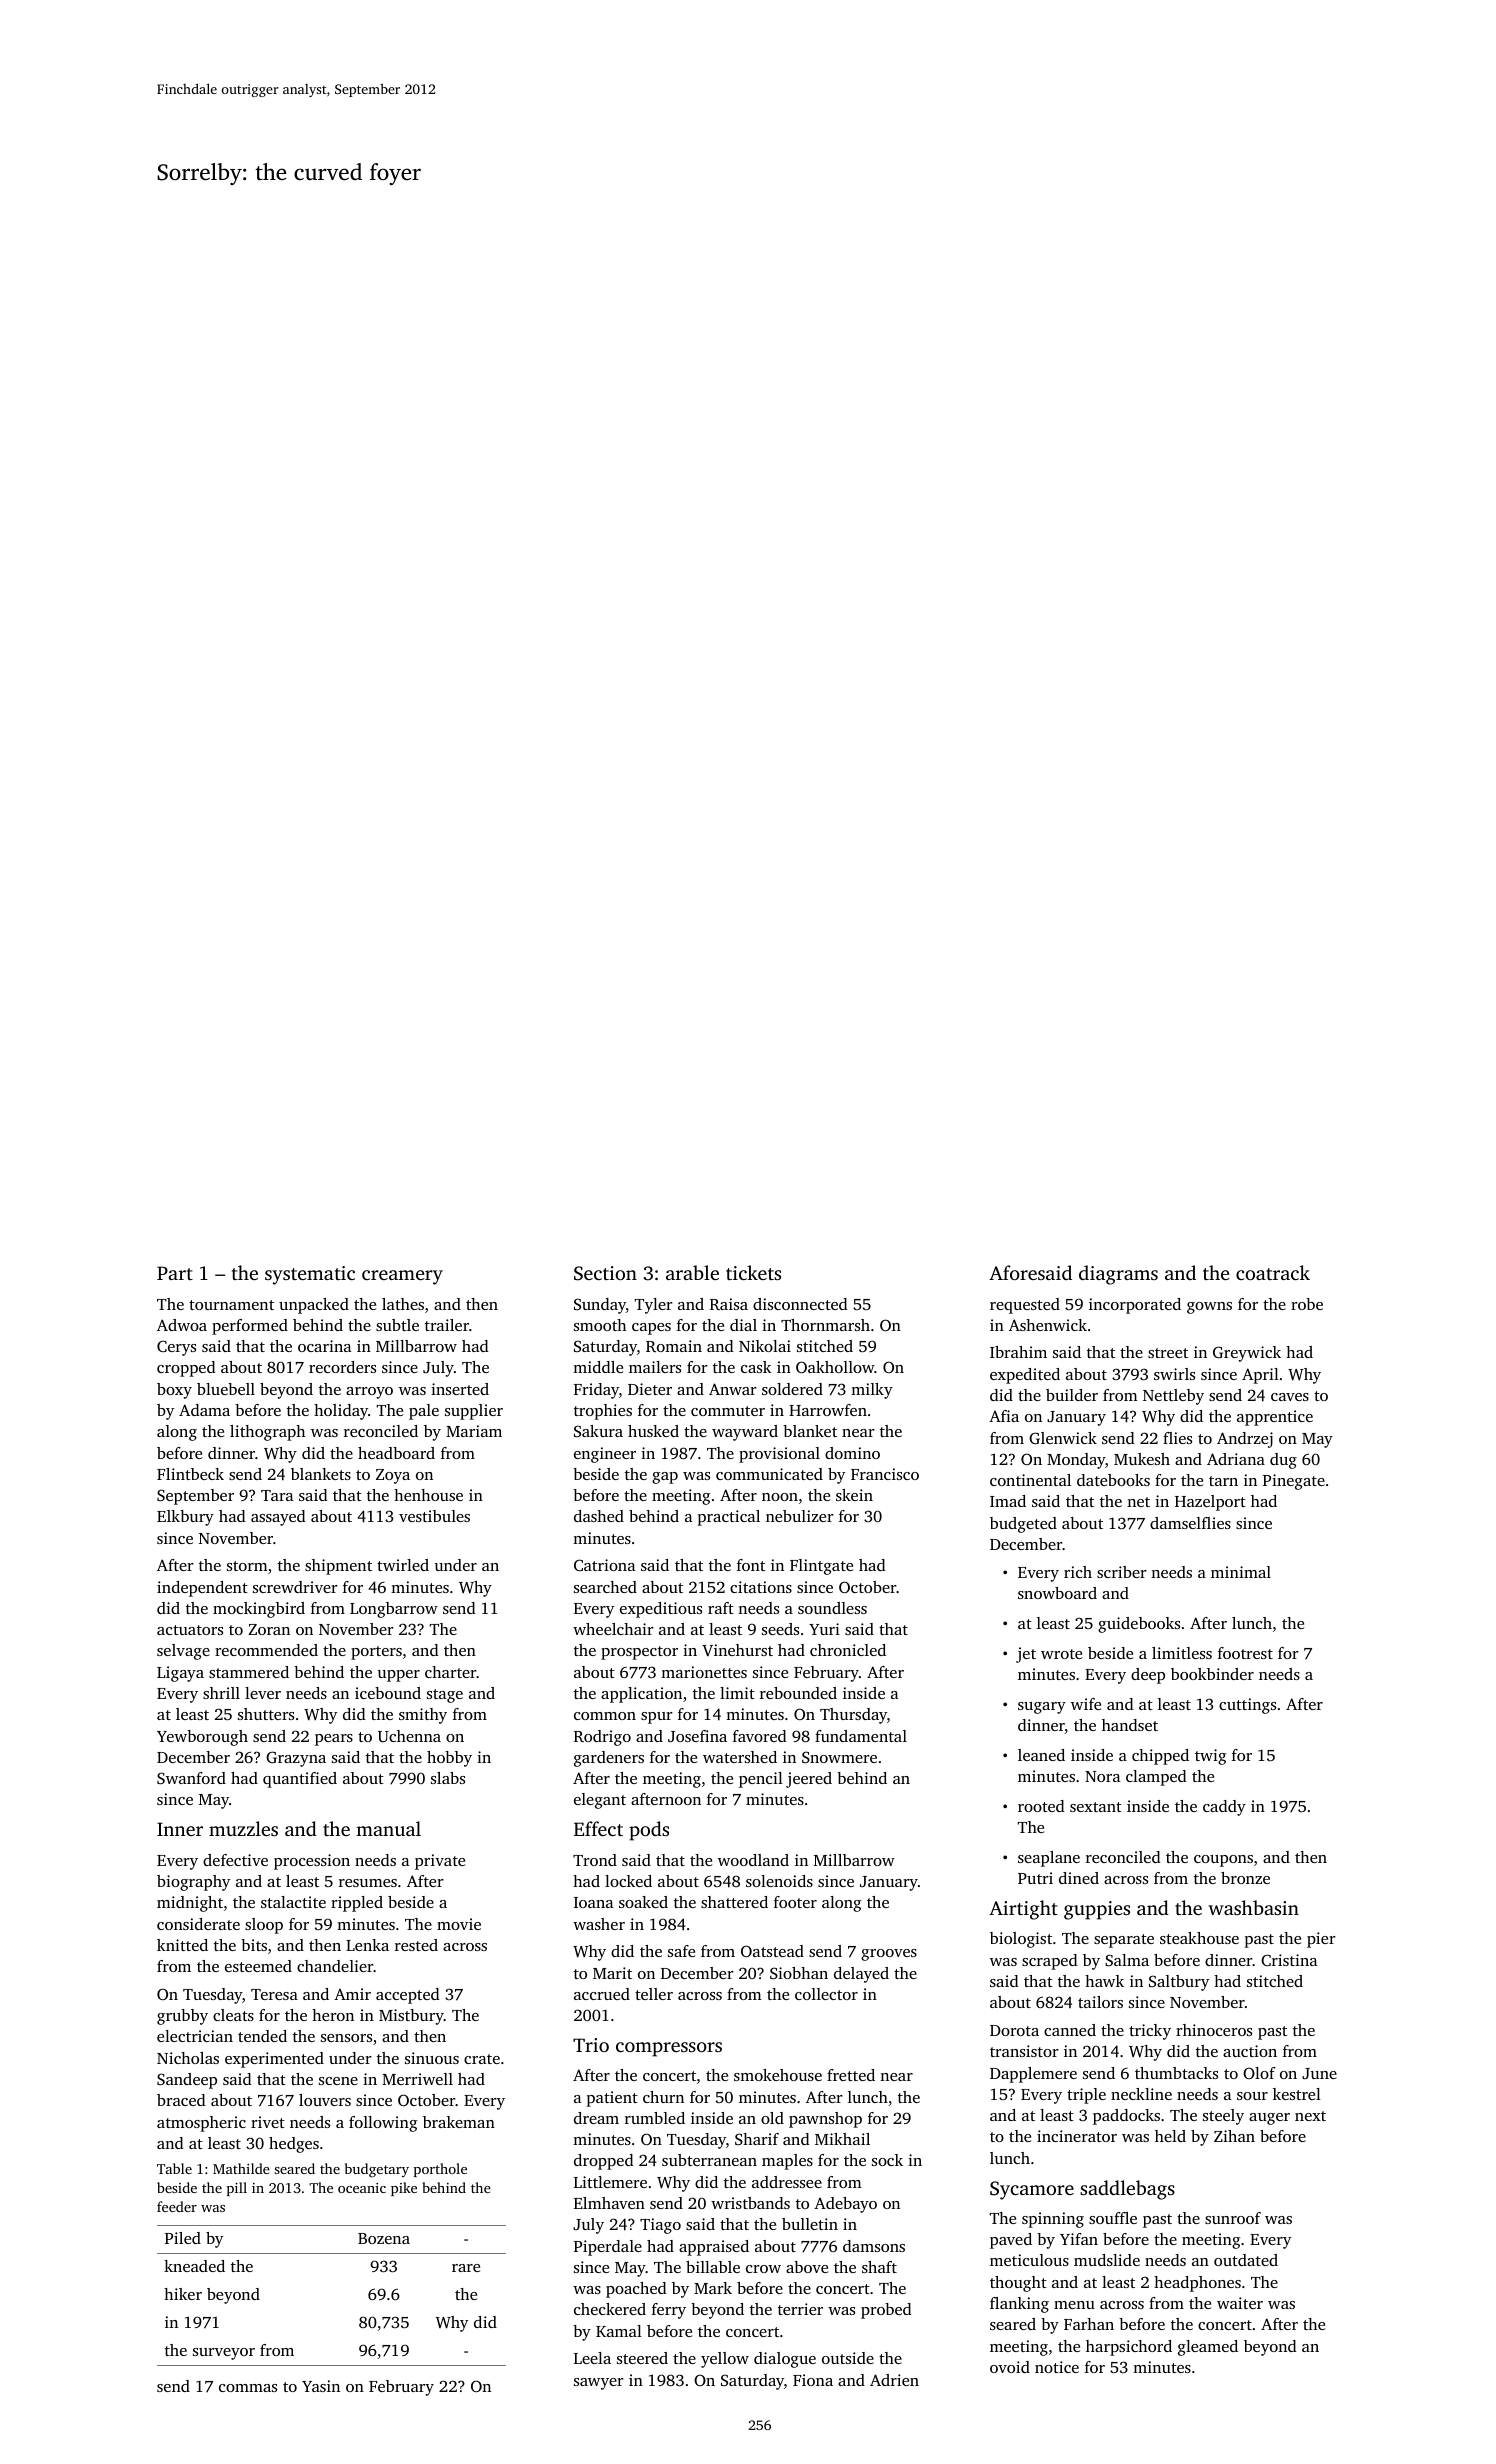  Describe the element at coordinates (598, 1367) in the image. I see `middle` at that location.
